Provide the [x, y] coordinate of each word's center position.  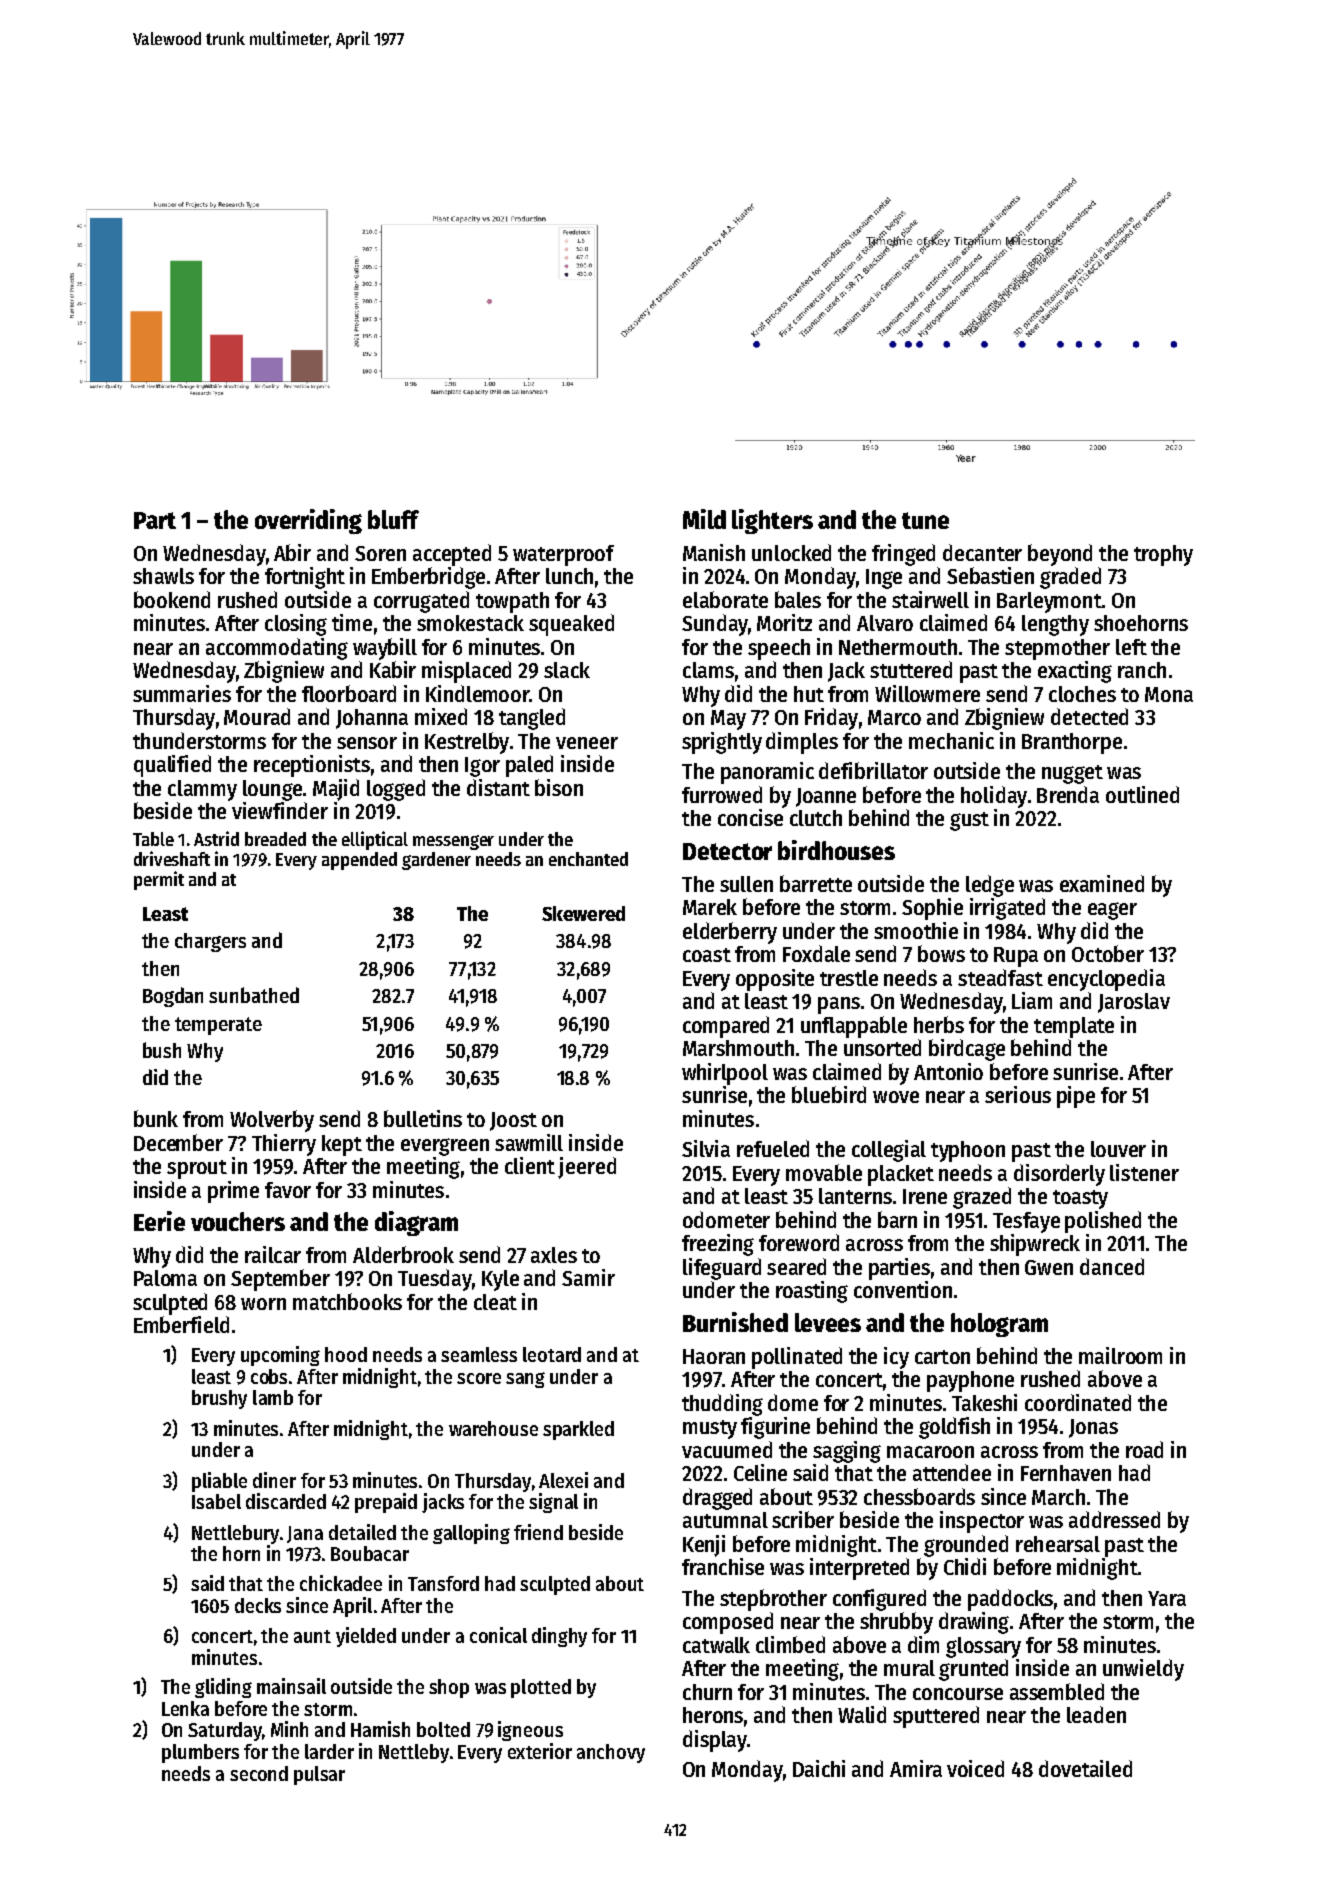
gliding [223, 1688]
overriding [308, 521]
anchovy [611, 1753]
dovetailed [1085, 1768]
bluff [393, 519]
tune [925, 520]
